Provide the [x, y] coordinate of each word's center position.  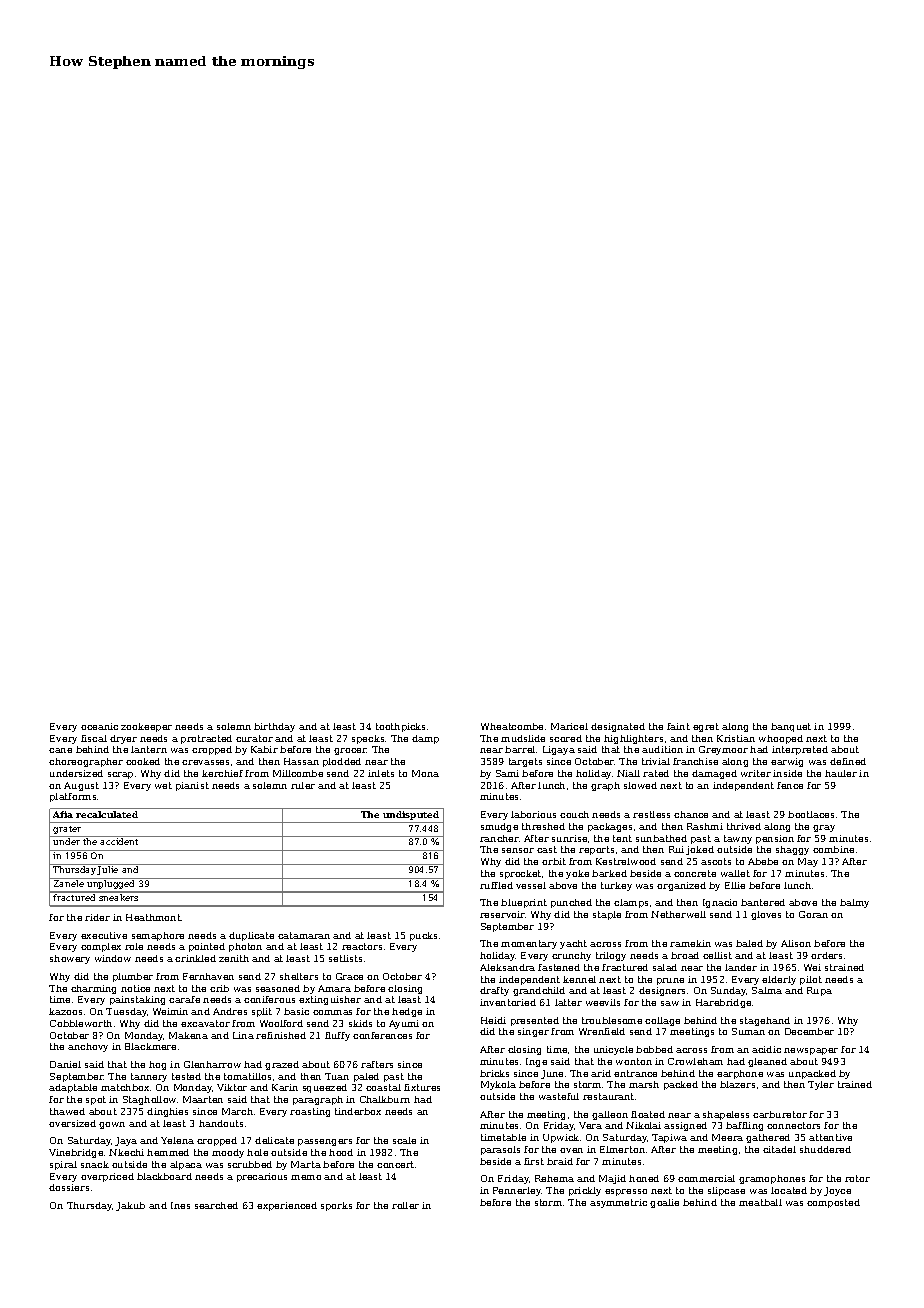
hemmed [168, 1152]
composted [833, 1203]
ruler [303, 785]
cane [60, 750]
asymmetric [618, 1203]
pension [775, 839]
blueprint [524, 903]
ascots [716, 861]
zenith [234, 958]
